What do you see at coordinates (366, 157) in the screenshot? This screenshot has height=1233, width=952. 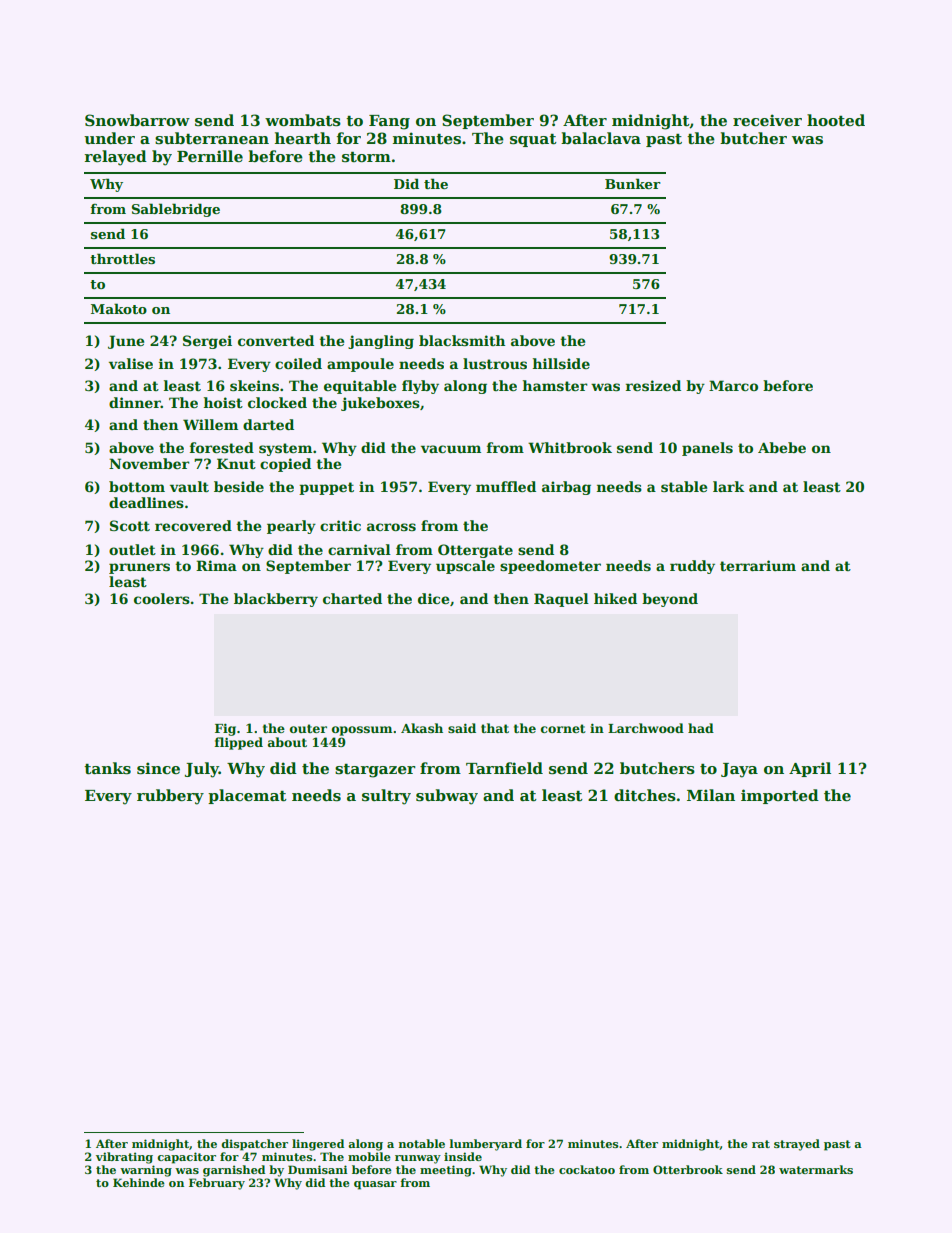 I see `storm` at bounding box center [366, 157].
